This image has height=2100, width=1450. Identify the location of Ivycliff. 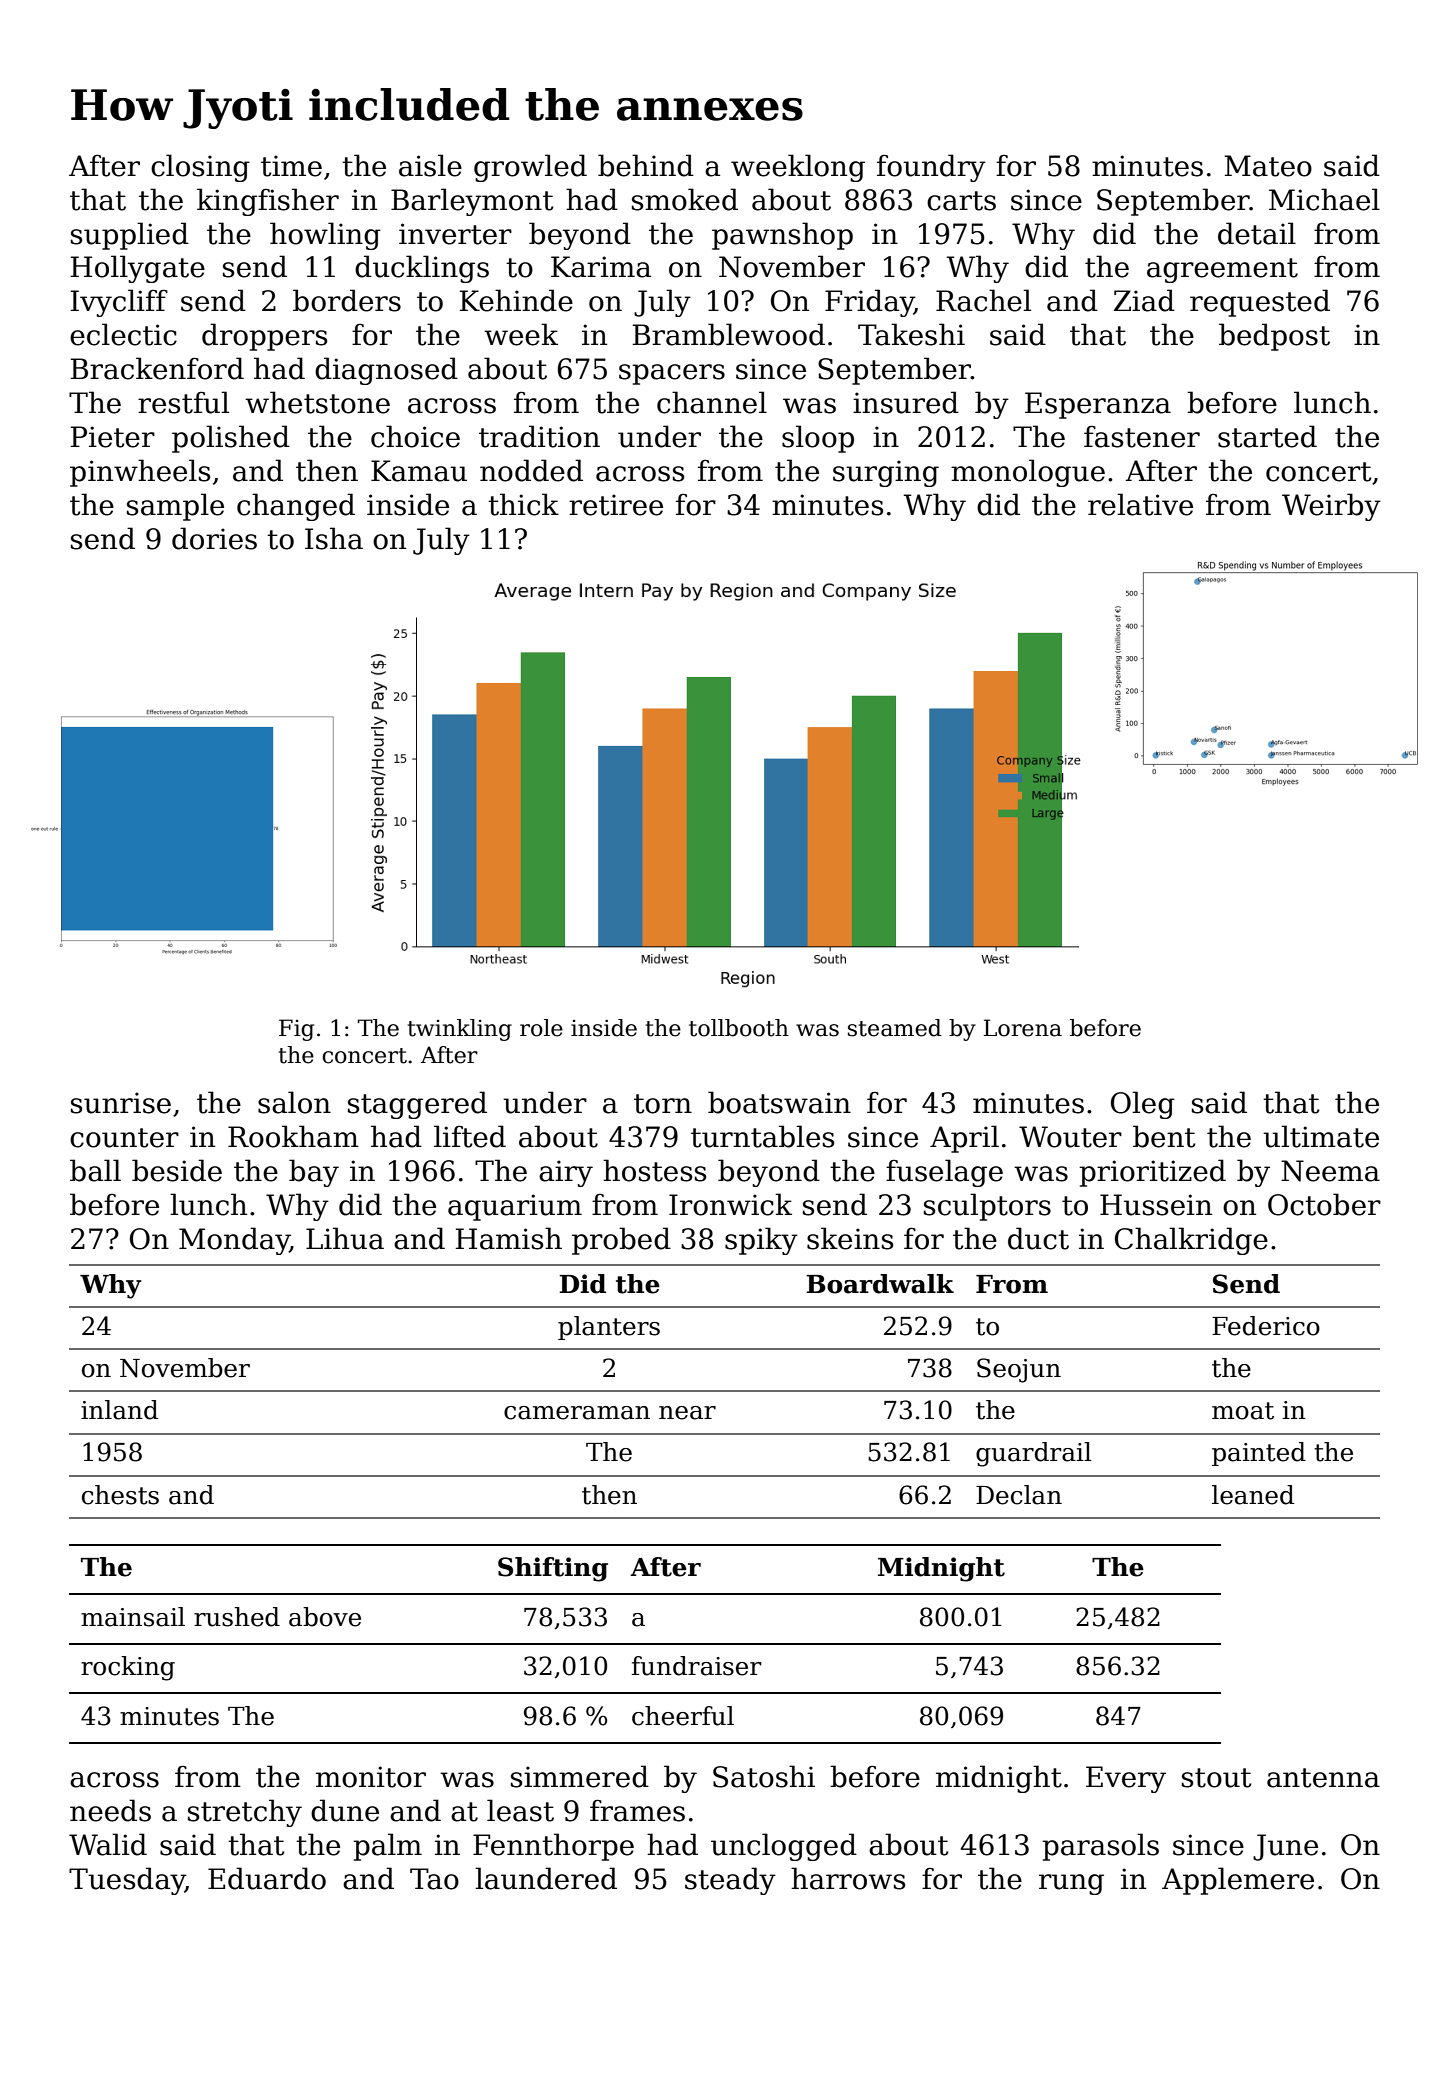
(119, 303).
